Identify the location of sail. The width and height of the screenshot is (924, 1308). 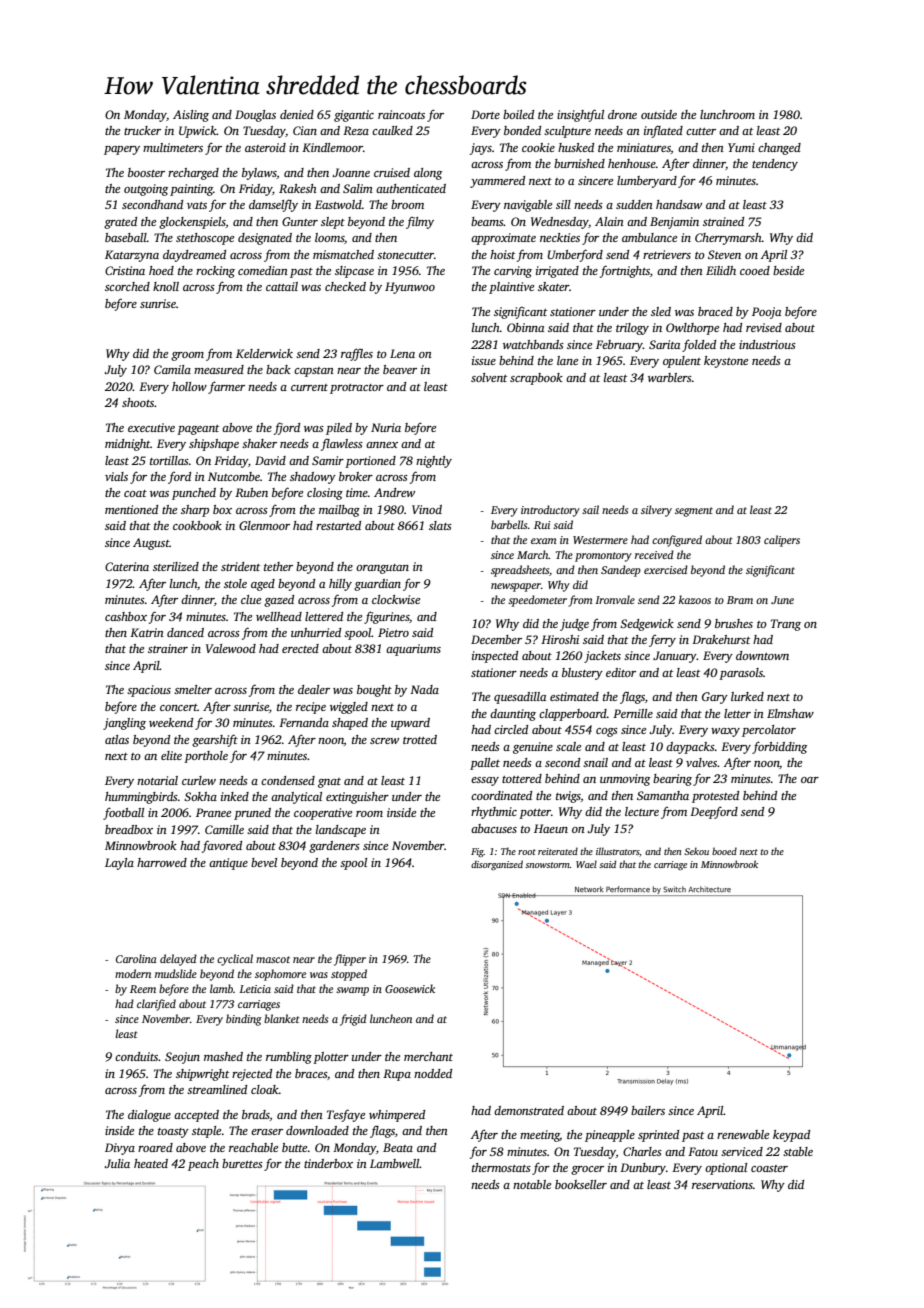
(590, 509).
